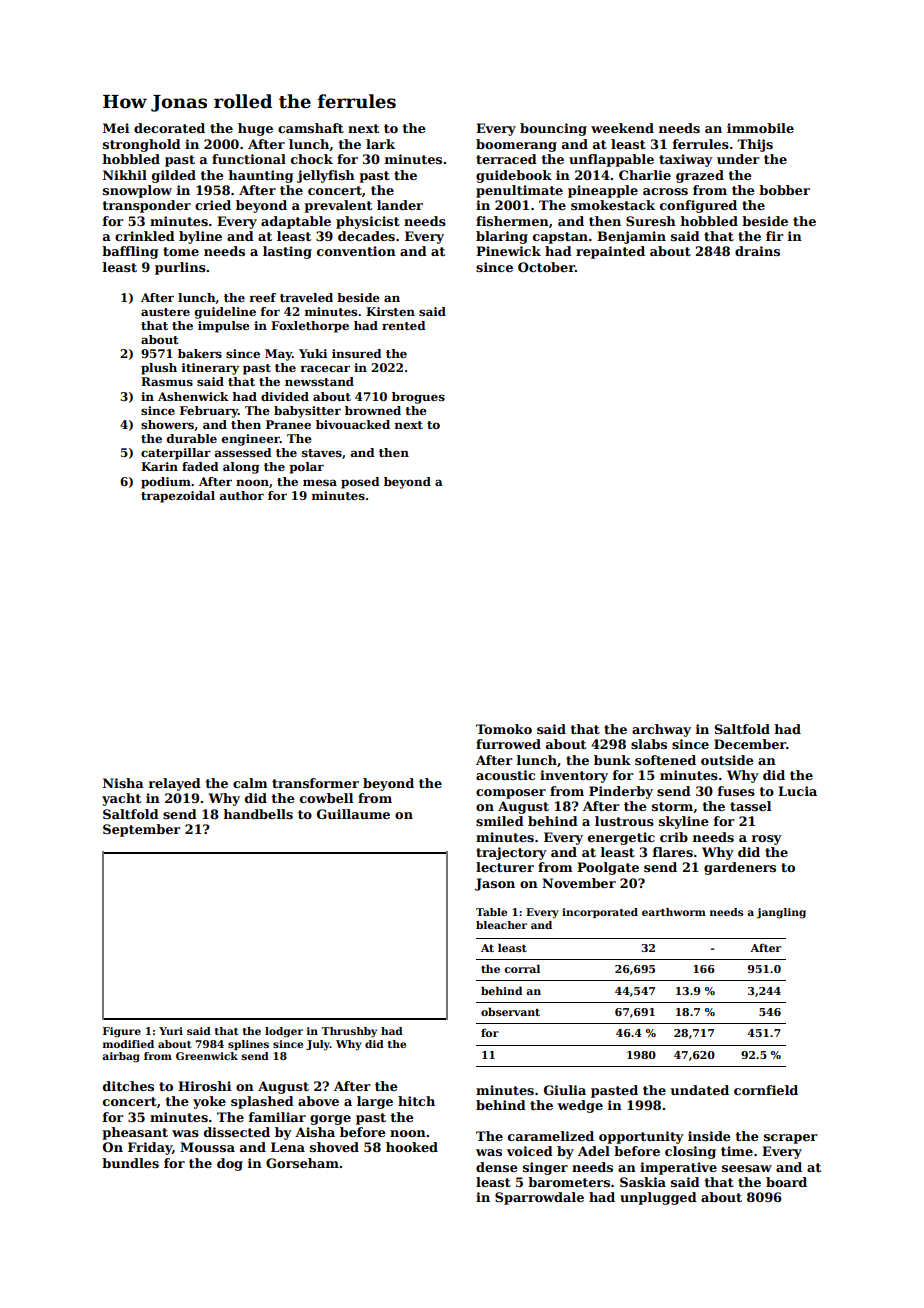 The height and width of the image is (1308, 924). I want to click on trapezoidal, so click(178, 497).
